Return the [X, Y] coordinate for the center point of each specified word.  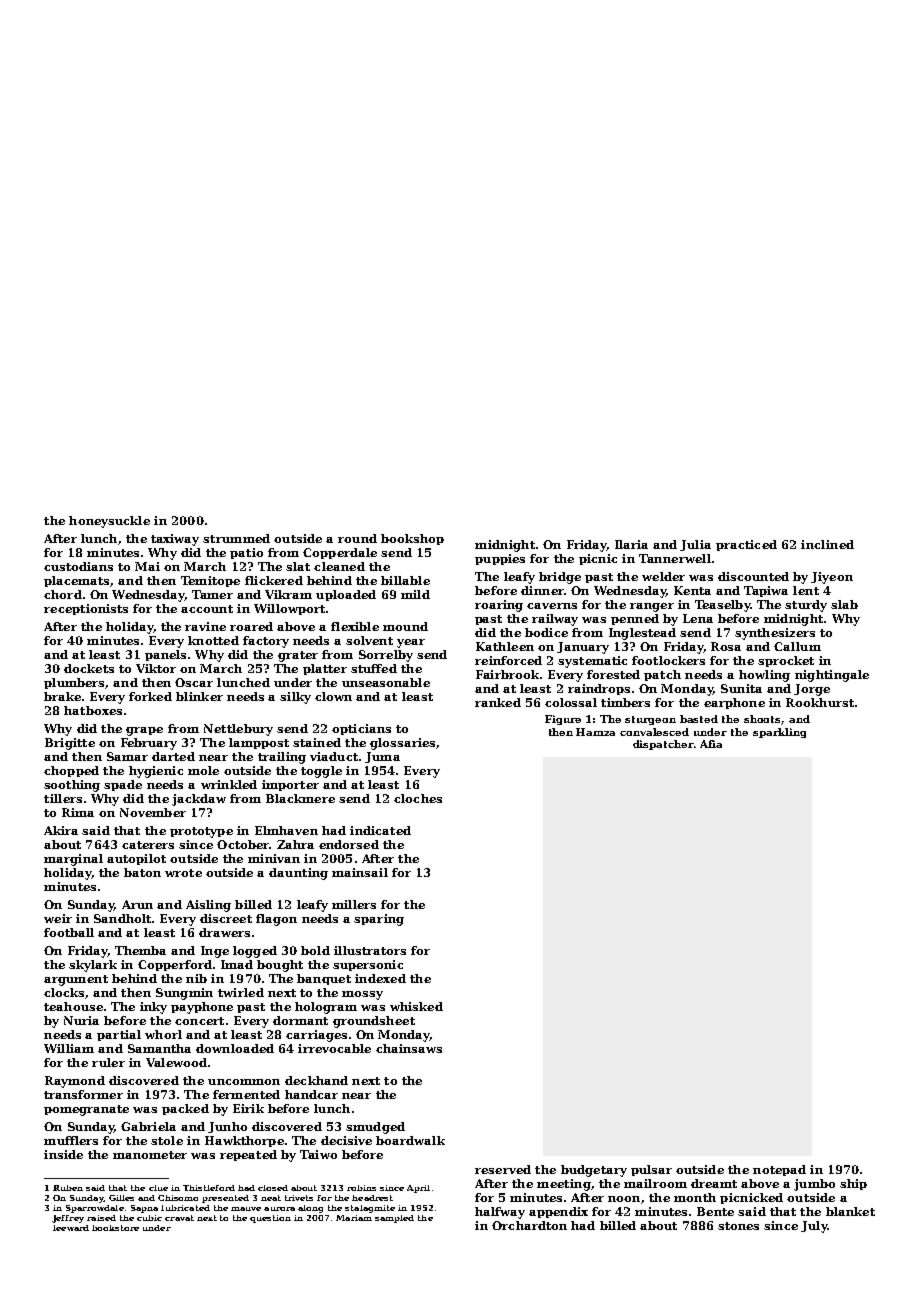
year [411, 643]
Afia [711, 744]
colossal [571, 702]
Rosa [726, 646]
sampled [394, 1219]
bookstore [115, 1228]
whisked [416, 1006]
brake [62, 696]
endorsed [349, 844]
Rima [78, 812]
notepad [779, 1170]
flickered [274, 580]
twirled [241, 992]
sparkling [779, 733]
